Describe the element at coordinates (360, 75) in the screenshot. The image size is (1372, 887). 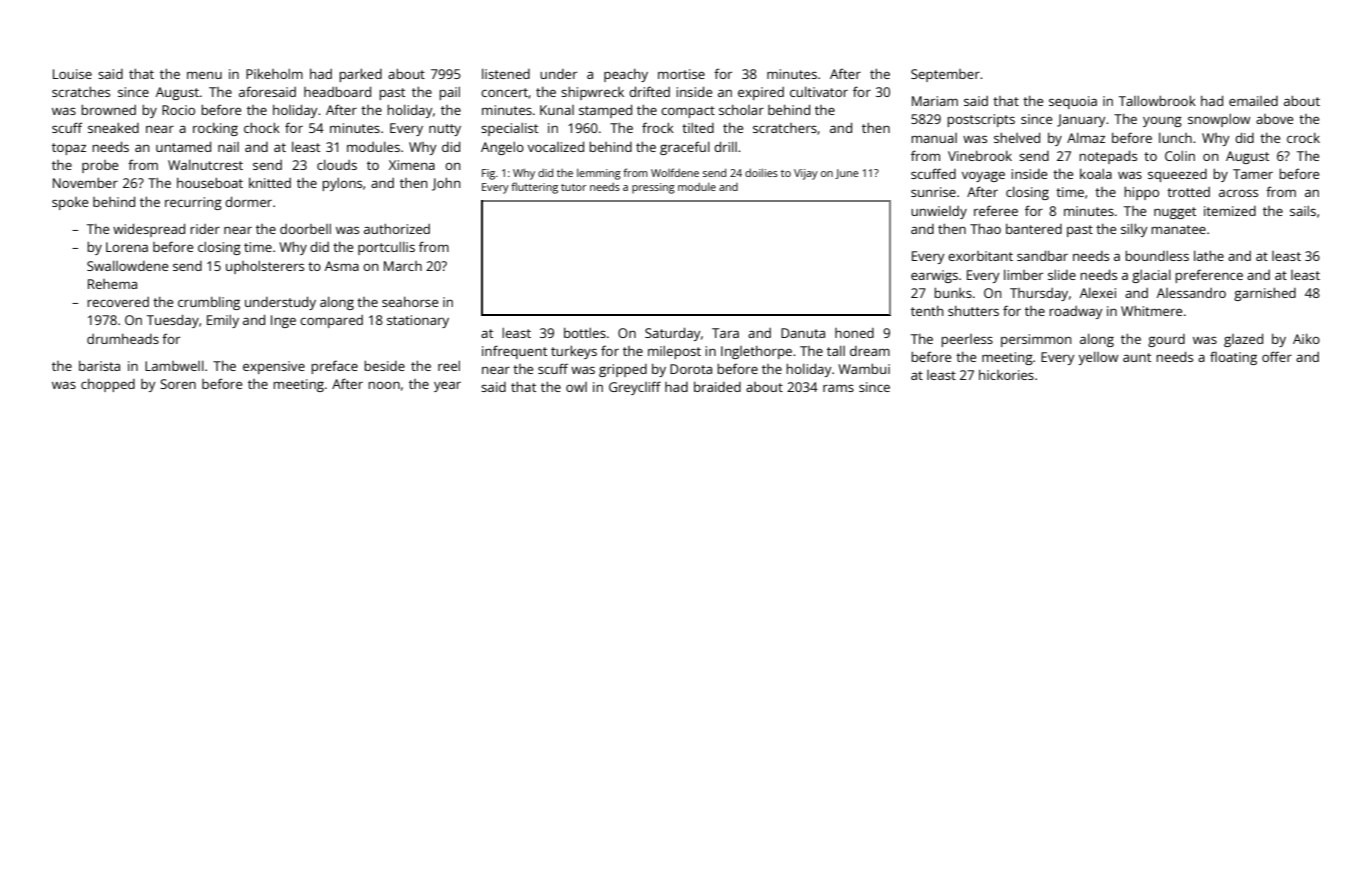
I see `parked` at that location.
